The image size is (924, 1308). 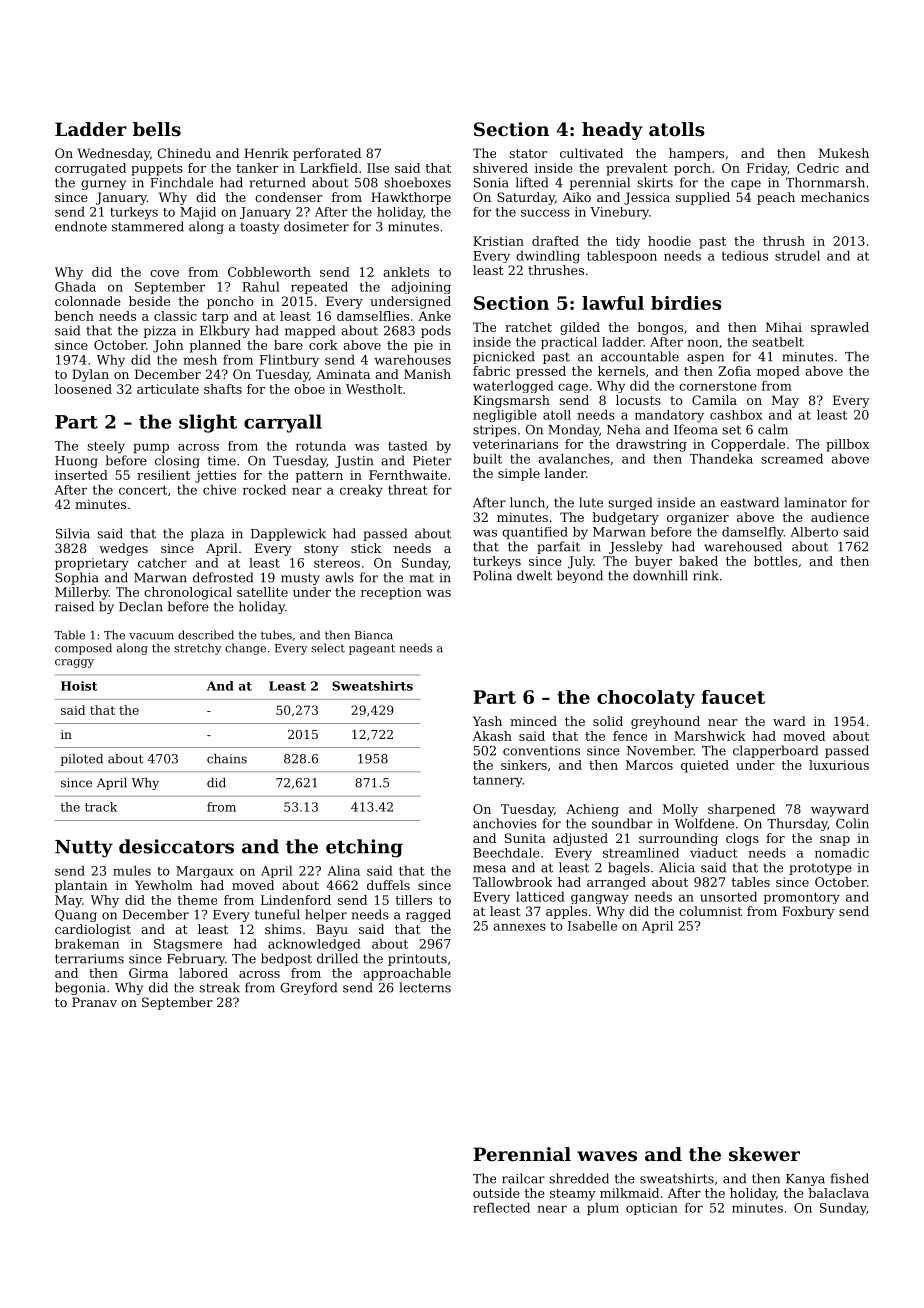 What do you see at coordinates (74, 316) in the screenshot?
I see `bench` at bounding box center [74, 316].
